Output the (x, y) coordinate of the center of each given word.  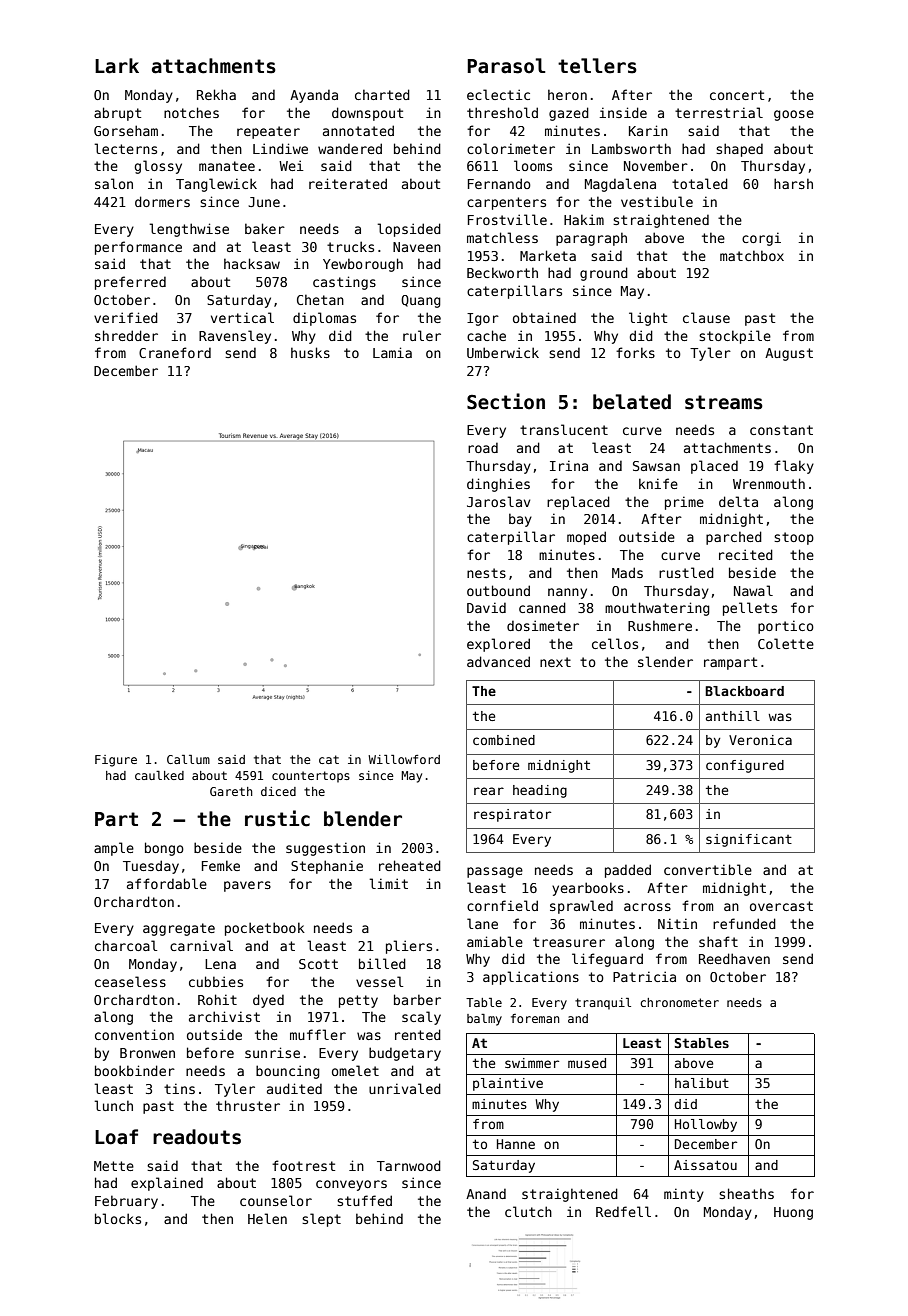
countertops (311, 777)
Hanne (516, 1144)
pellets (750, 609)
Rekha (216, 94)
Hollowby (706, 1125)
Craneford (175, 352)
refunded (744, 923)
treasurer (569, 942)
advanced (498, 661)
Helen (267, 1218)
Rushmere (660, 625)
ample (114, 849)
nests (486, 573)
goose (794, 115)
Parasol (506, 66)
